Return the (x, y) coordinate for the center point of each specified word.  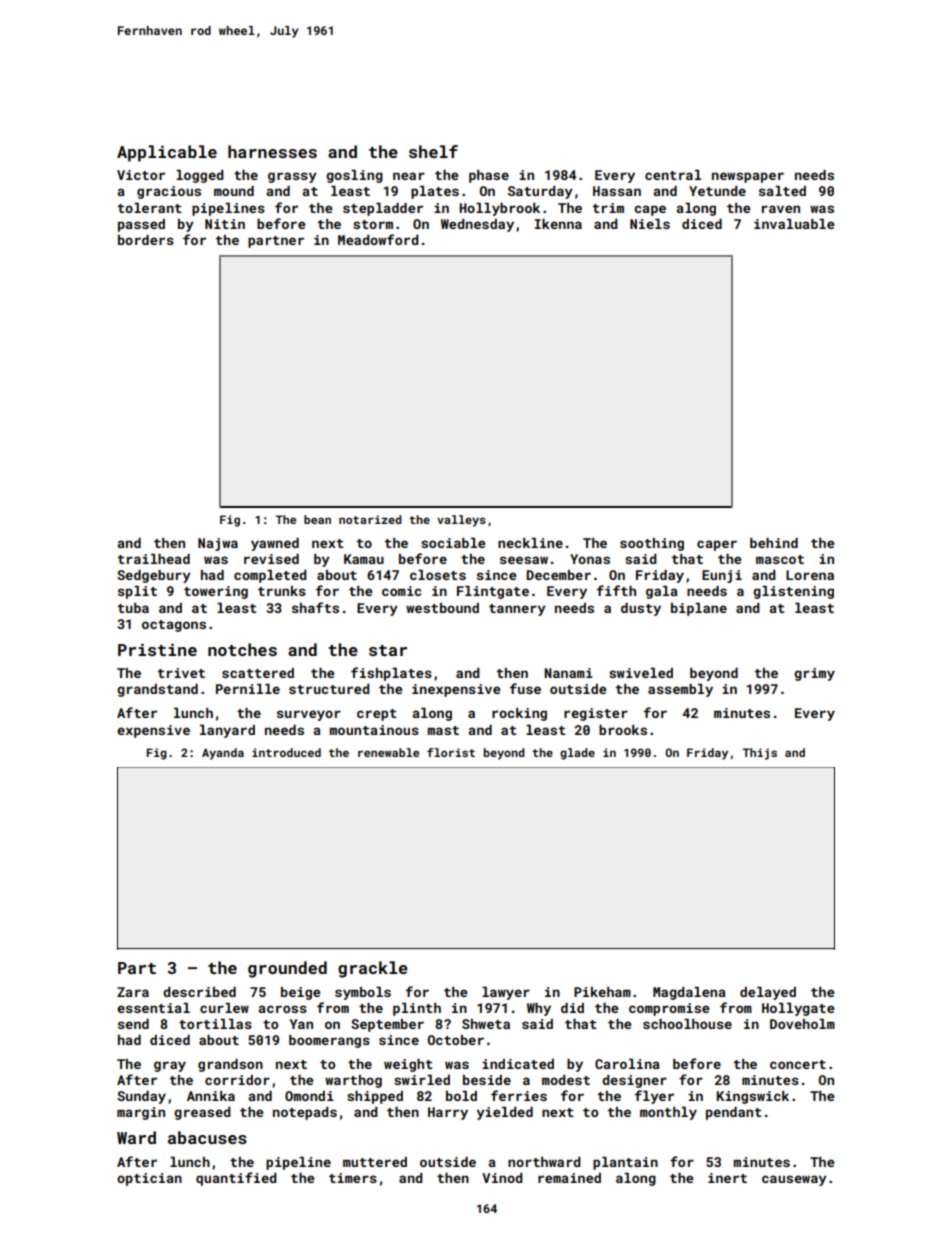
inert (727, 1178)
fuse (525, 688)
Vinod (502, 1178)
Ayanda (223, 754)
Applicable (167, 153)
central (673, 175)
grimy (814, 674)
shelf (433, 151)
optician (149, 1179)
